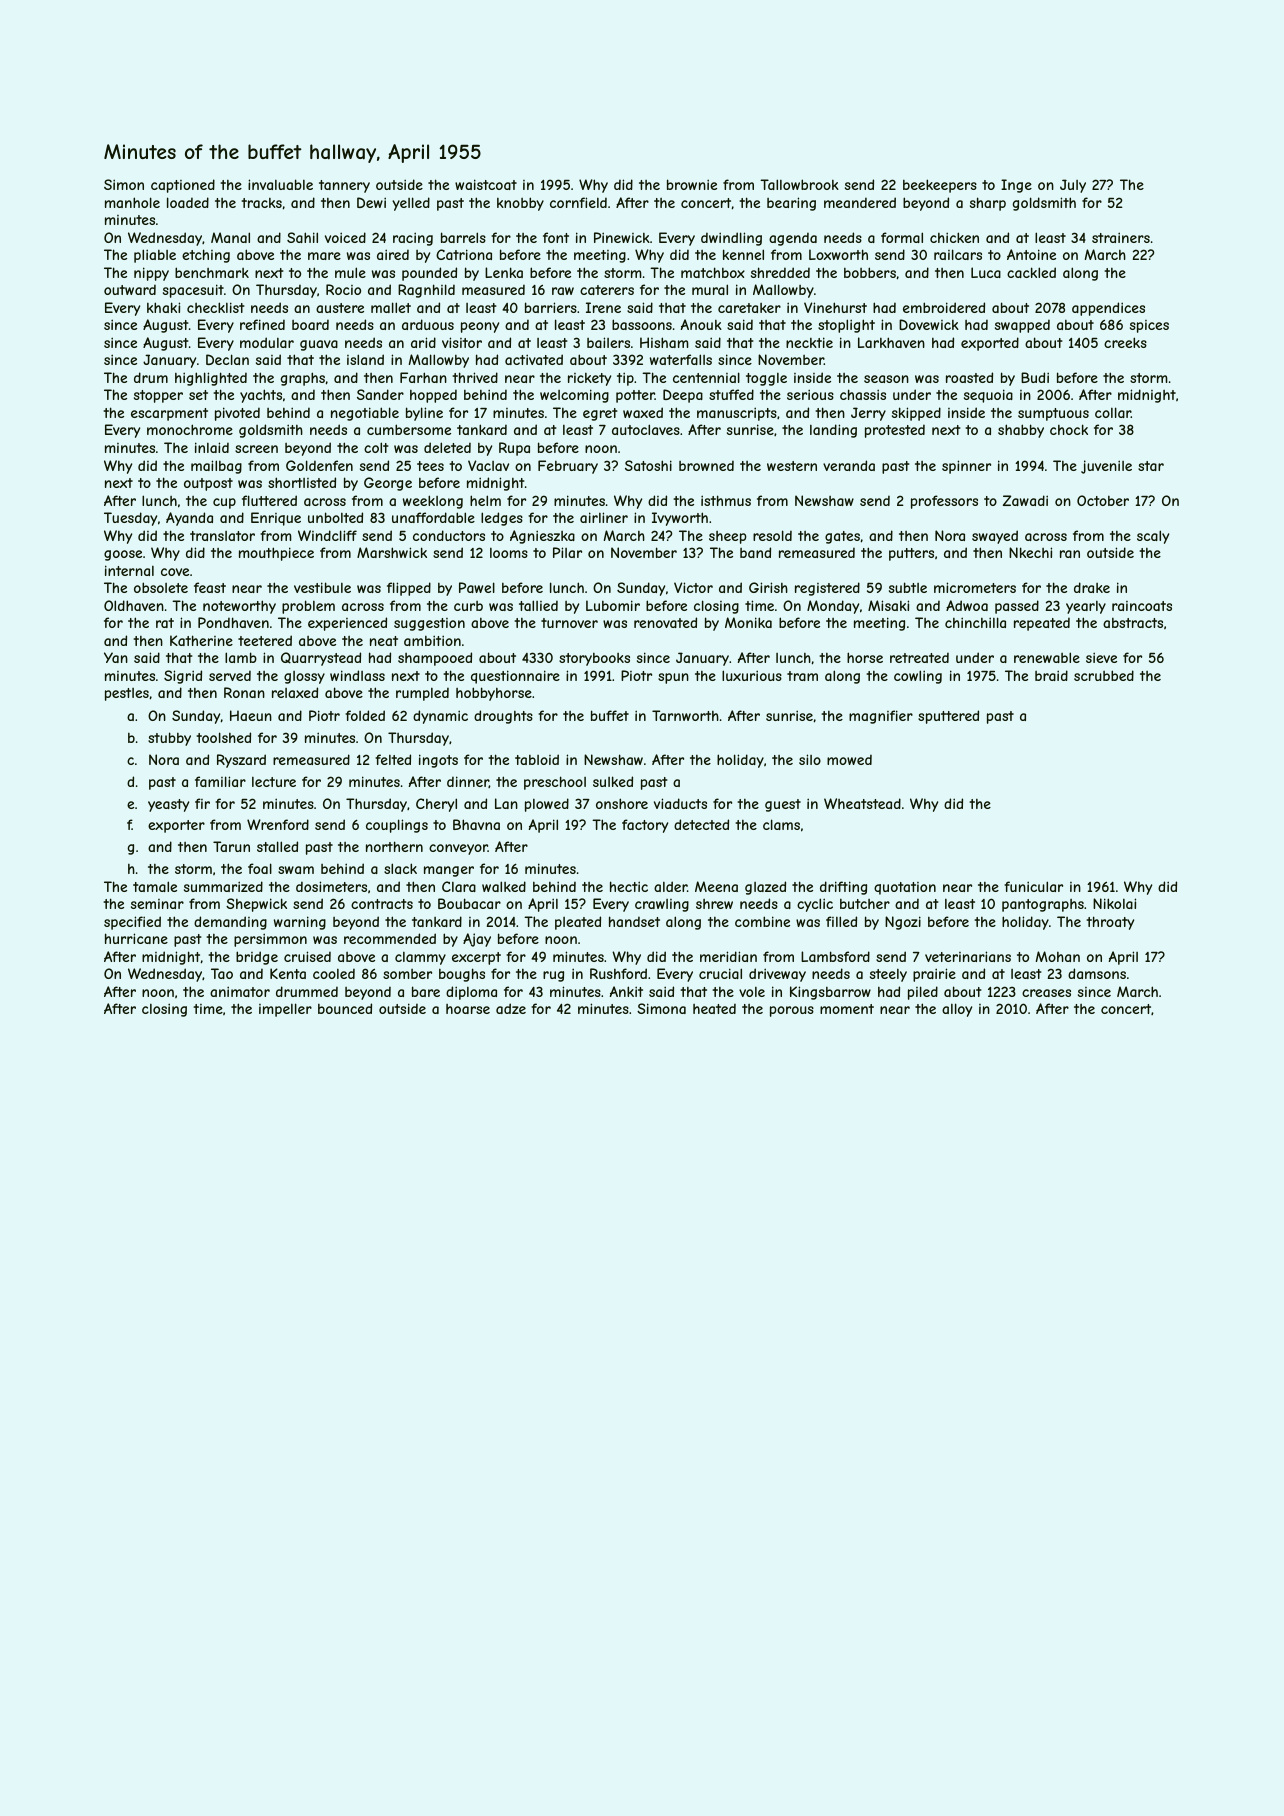  Describe the element at coordinates (384, 641) in the screenshot. I see `neat` at that location.
